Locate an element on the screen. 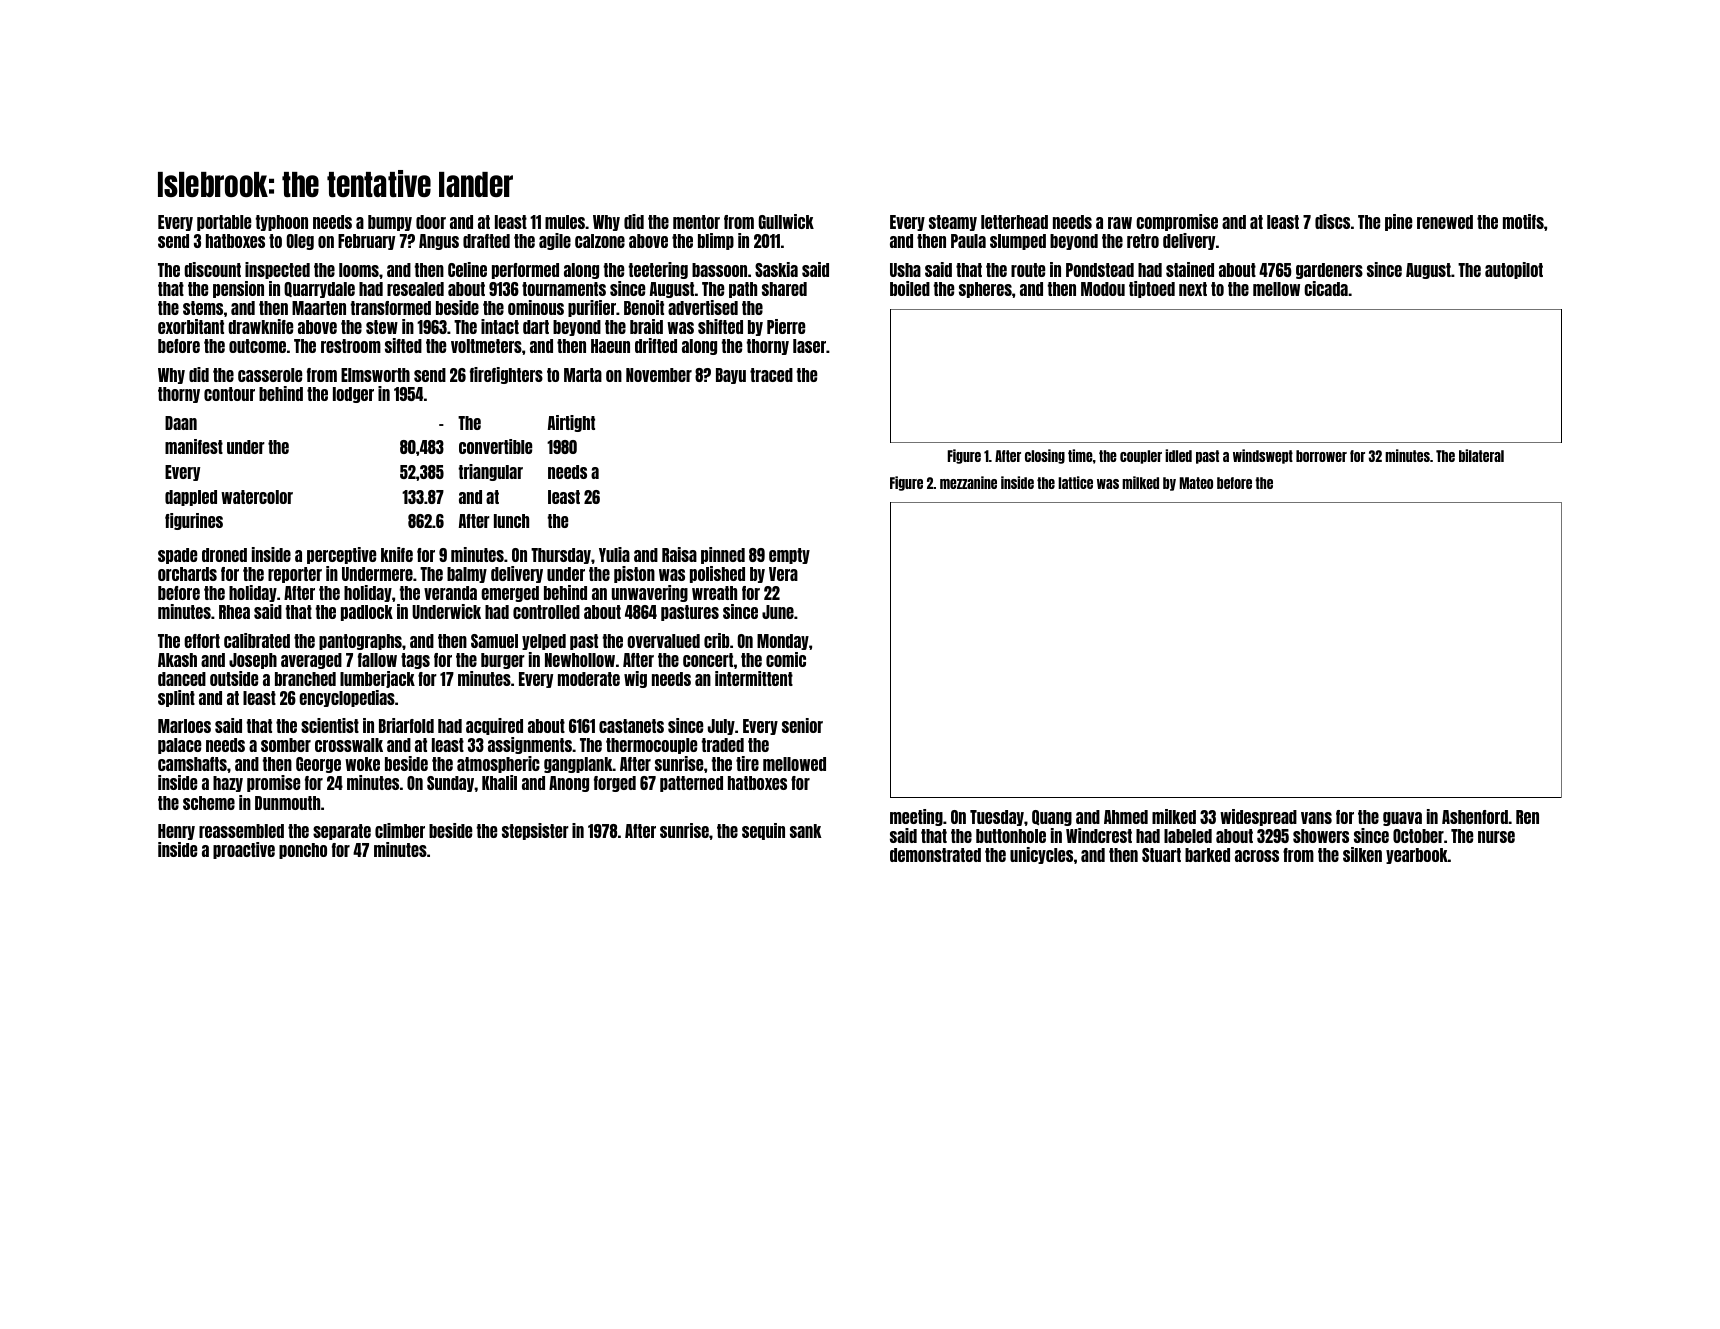 The height and width of the screenshot is (1329, 1720). bilateral is located at coordinates (1481, 455).
